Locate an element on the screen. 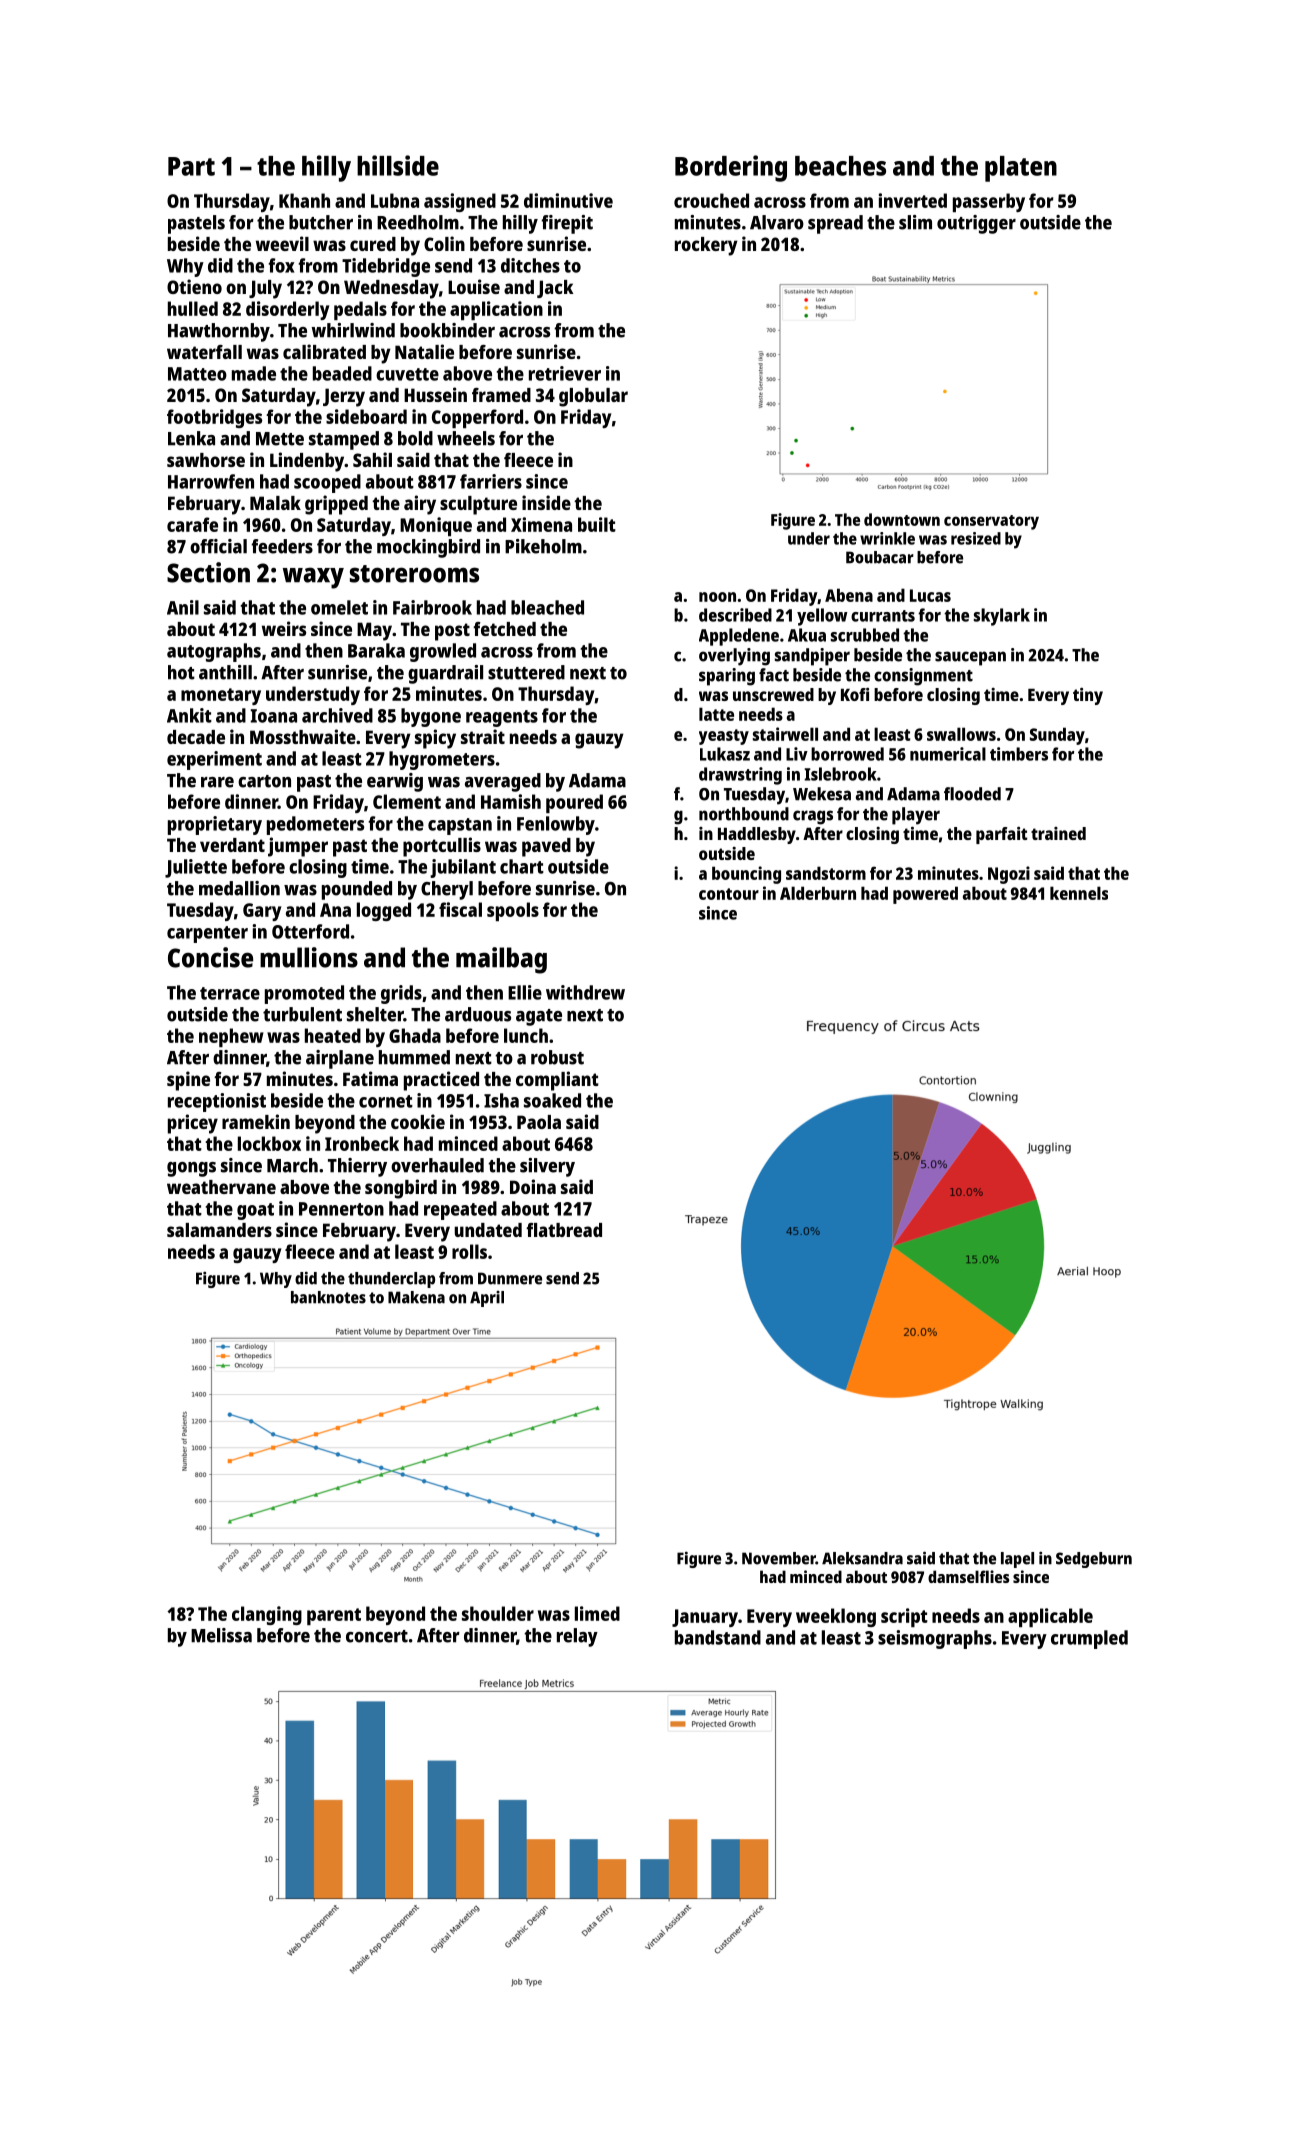 This screenshot has width=1302, height=2145. hillside is located at coordinates (398, 165).
